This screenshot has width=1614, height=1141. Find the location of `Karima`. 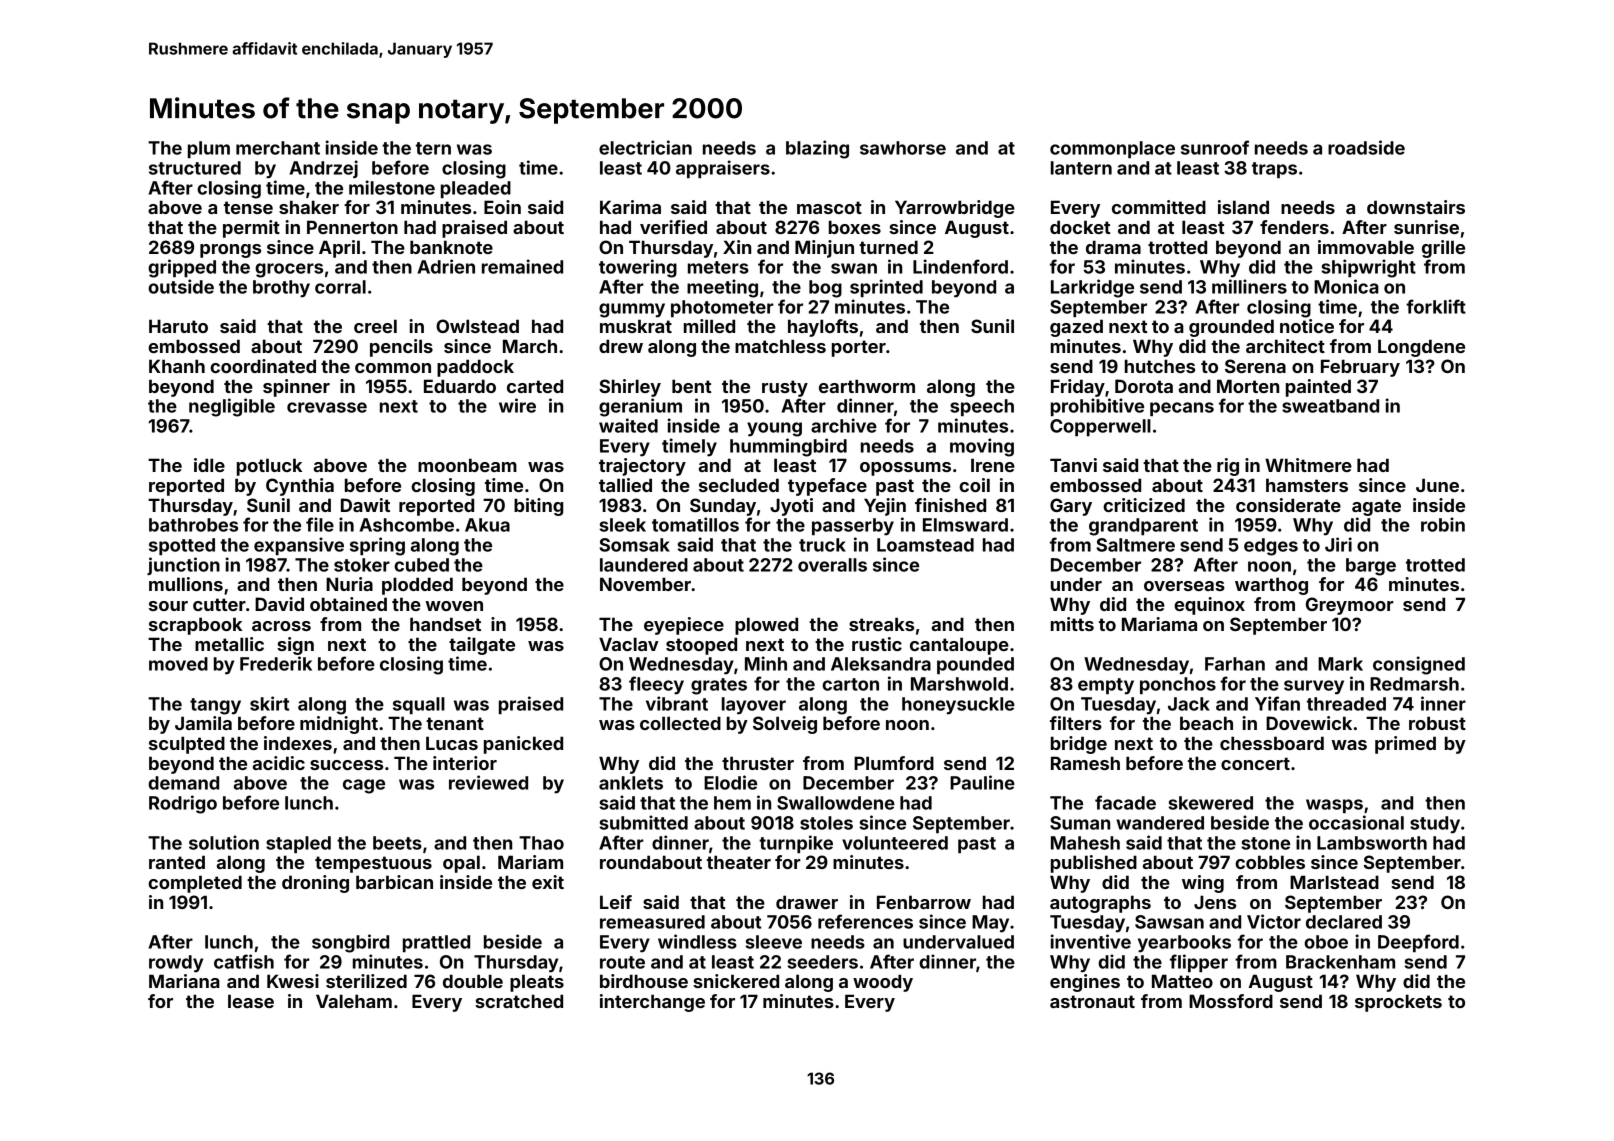

Karima is located at coordinates (630, 207).
